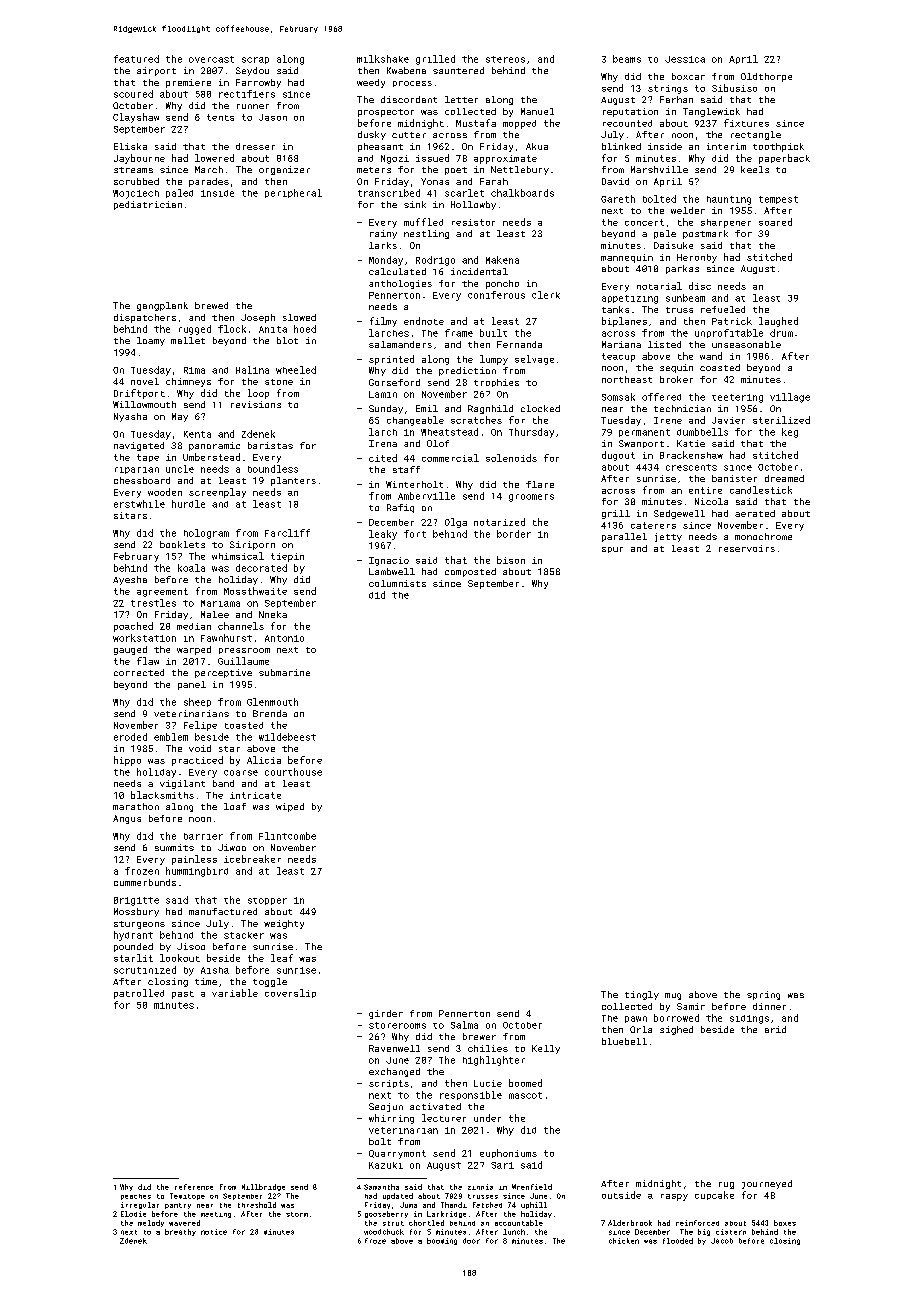  I want to click on reservoirs, so click(747, 548).
